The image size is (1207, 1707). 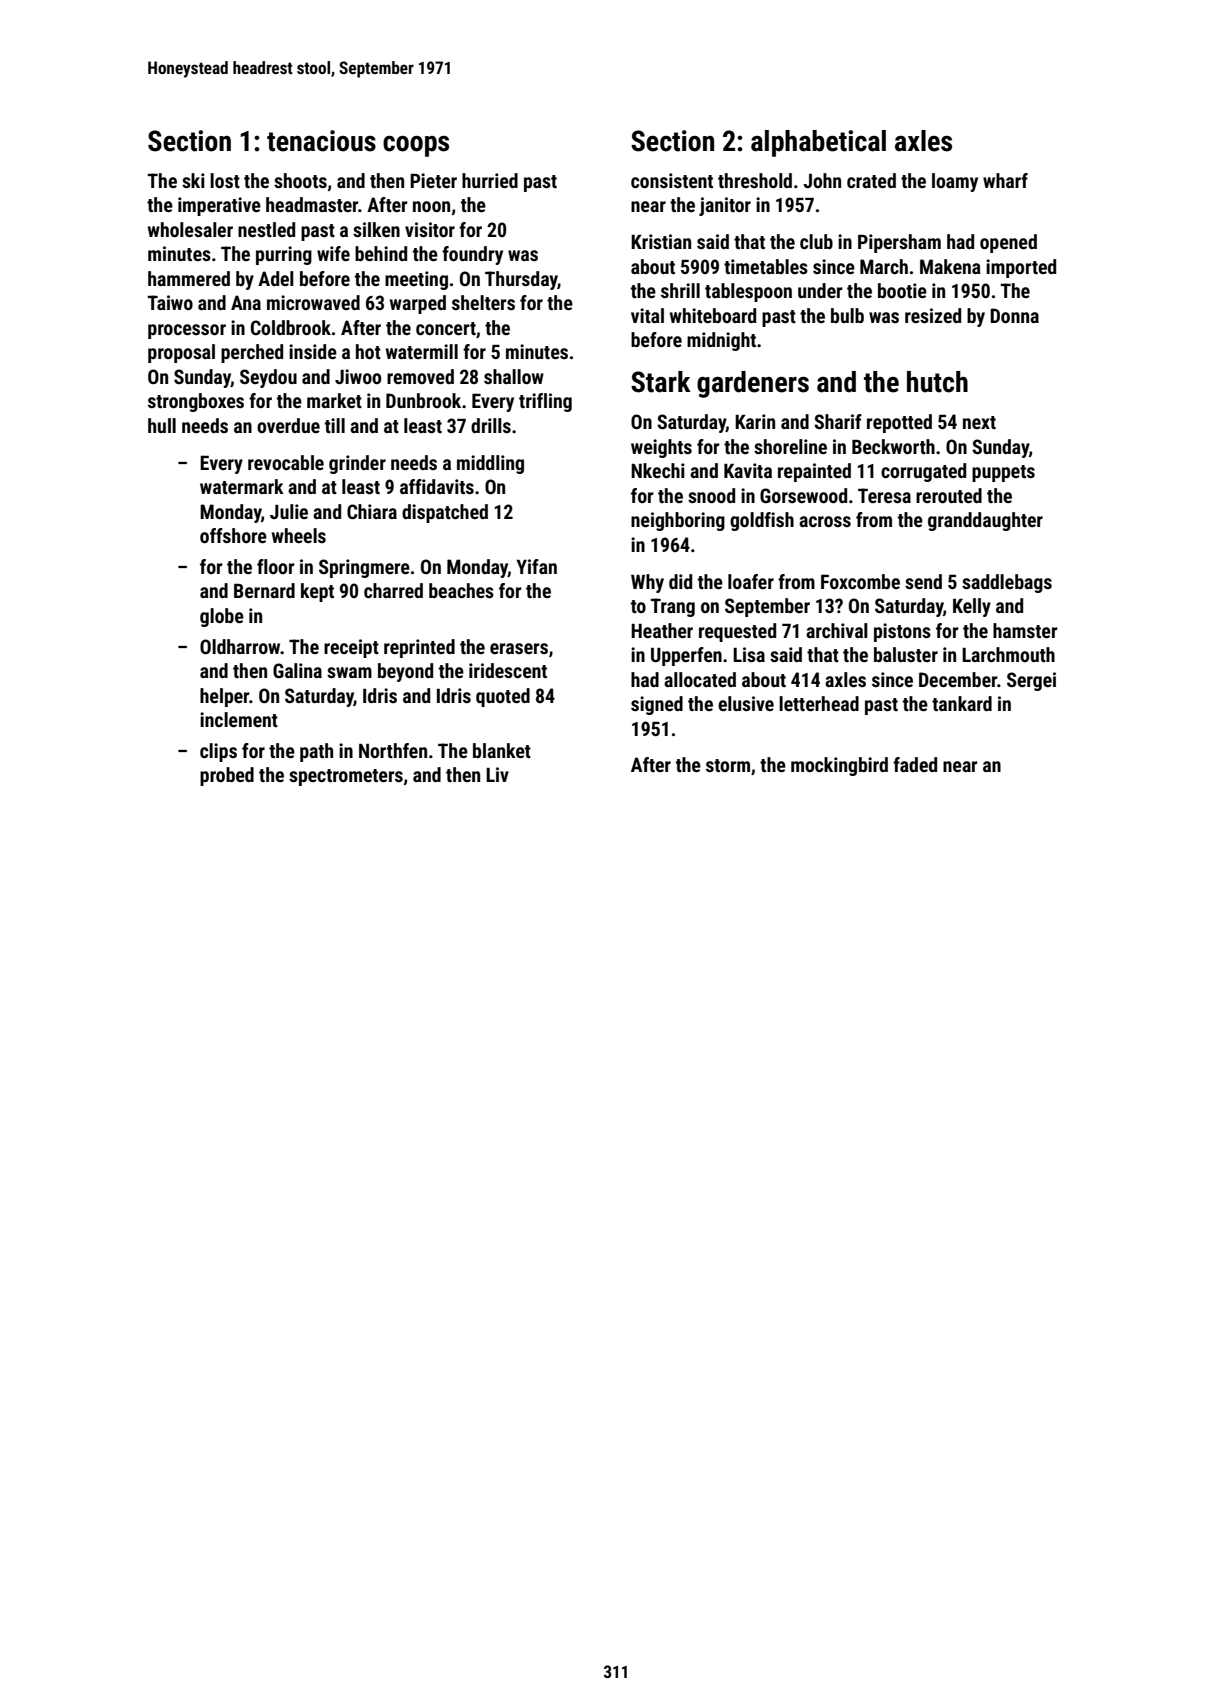 What do you see at coordinates (819, 703) in the document?
I see `letterhead` at bounding box center [819, 703].
